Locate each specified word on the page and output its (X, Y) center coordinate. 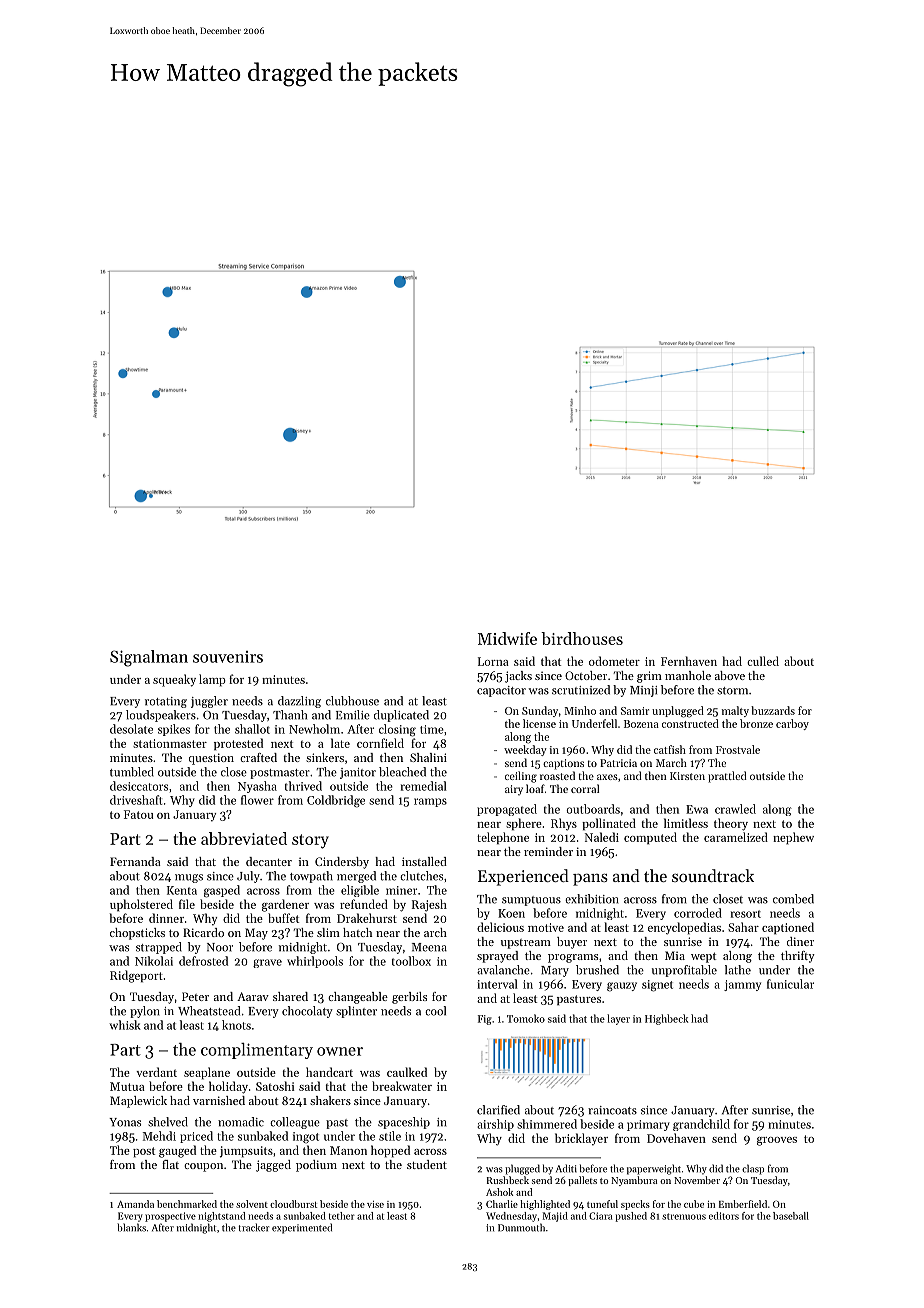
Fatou (138, 814)
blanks (131, 1227)
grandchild (701, 1125)
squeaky (174, 680)
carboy (792, 724)
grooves (777, 1141)
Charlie (502, 1204)
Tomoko (526, 1018)
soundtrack (713, 875)
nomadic (241, 1122)
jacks (518, 677)
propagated (507, 810)
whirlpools (315, 962)
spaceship (404, 1123)
